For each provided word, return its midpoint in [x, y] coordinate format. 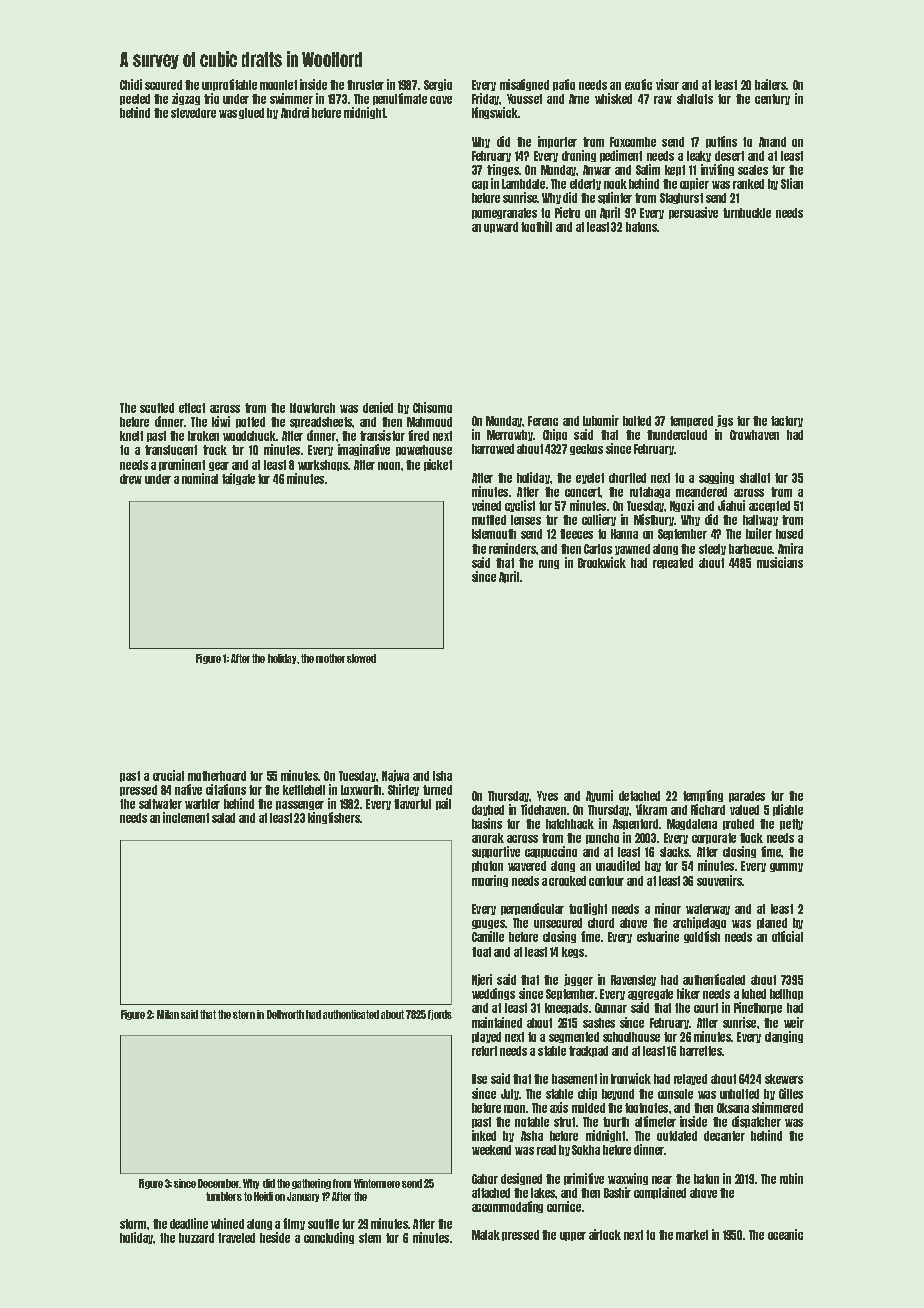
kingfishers [334, 818]
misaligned [524, 85]
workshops [323, 465]
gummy [786, 867]
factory [787, 421]
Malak [486, 1235]
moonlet [278, 85]
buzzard [196, 1238]
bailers [771, 84]
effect [192, 408]
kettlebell [304, 790]
